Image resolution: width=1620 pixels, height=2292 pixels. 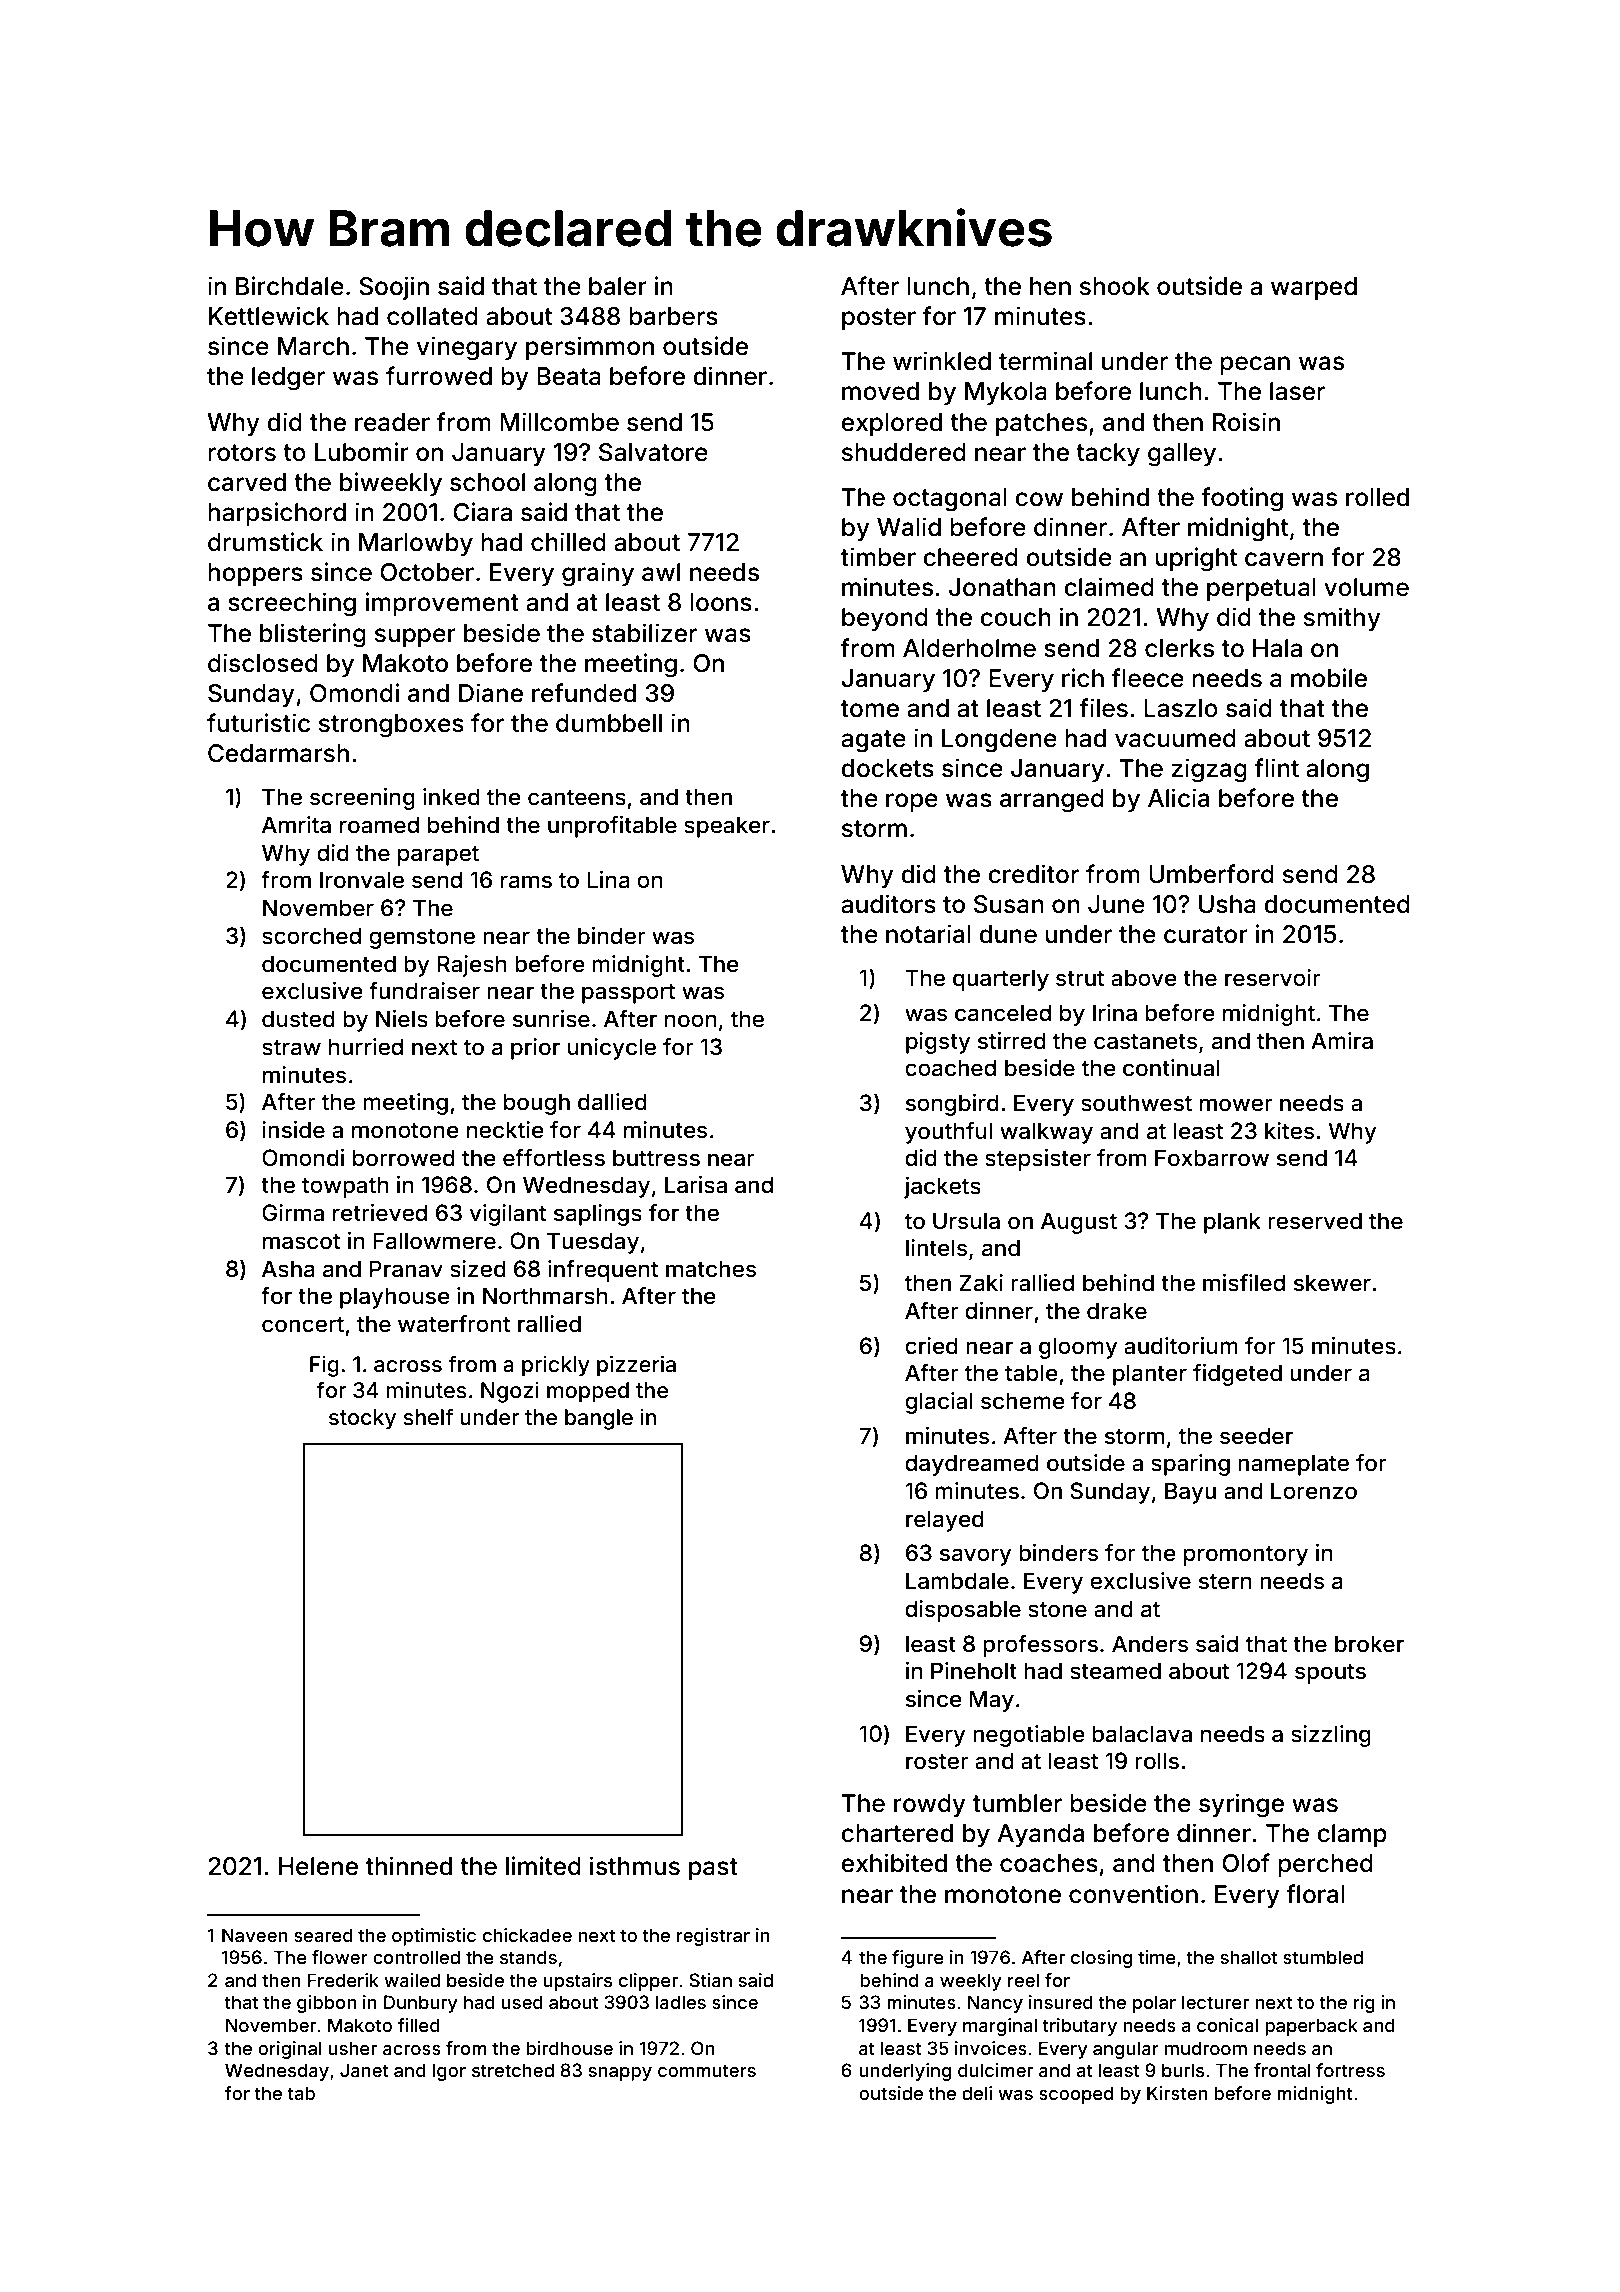 What do you see at coordinates (635, 1866) in the image?
I see `isthmus` at bounding box center [635, 1866].
